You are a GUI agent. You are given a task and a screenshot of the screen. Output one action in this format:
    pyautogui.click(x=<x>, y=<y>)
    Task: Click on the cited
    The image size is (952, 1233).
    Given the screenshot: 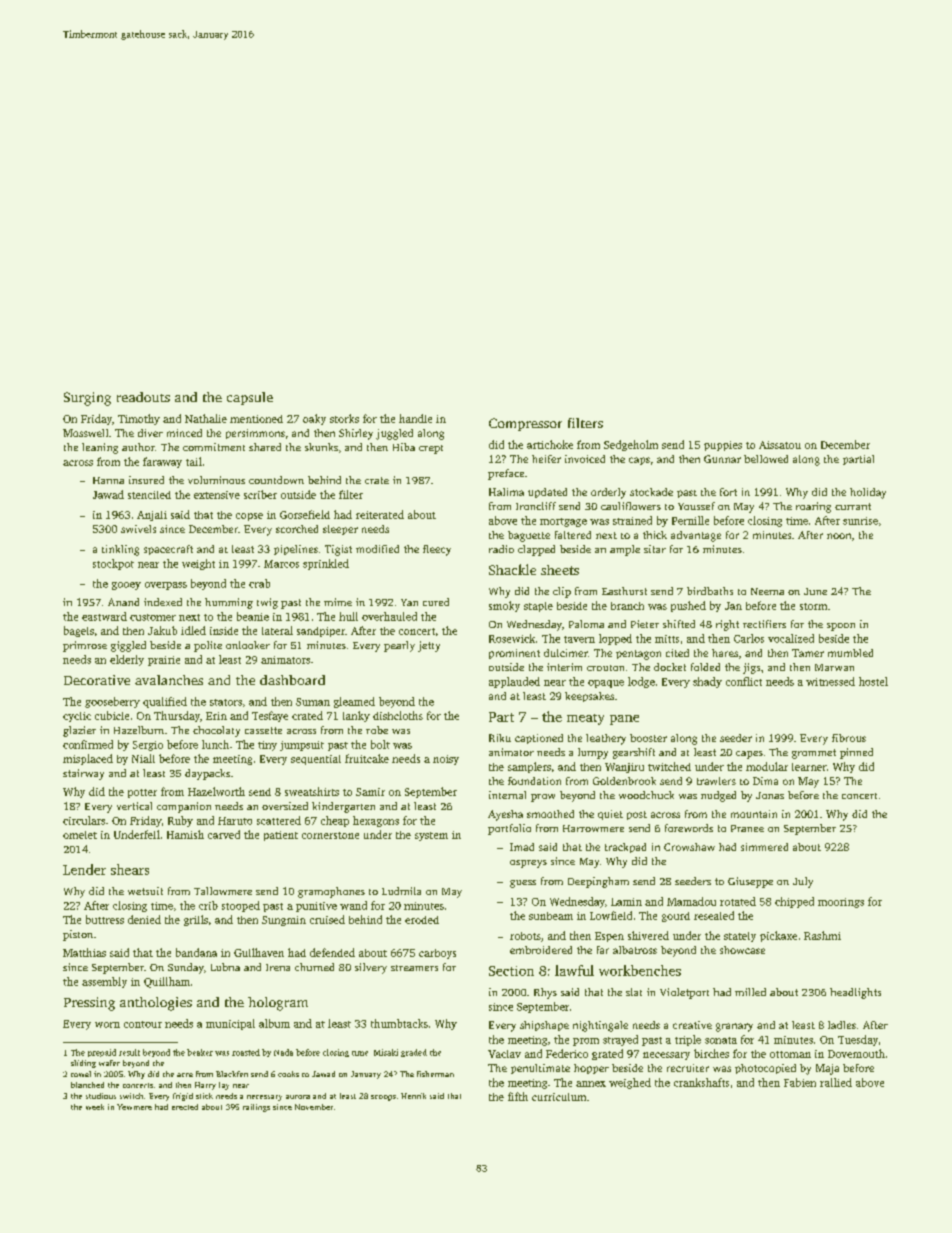 What is the action you would take?
    pyautogui.click(x=677, y=653)
